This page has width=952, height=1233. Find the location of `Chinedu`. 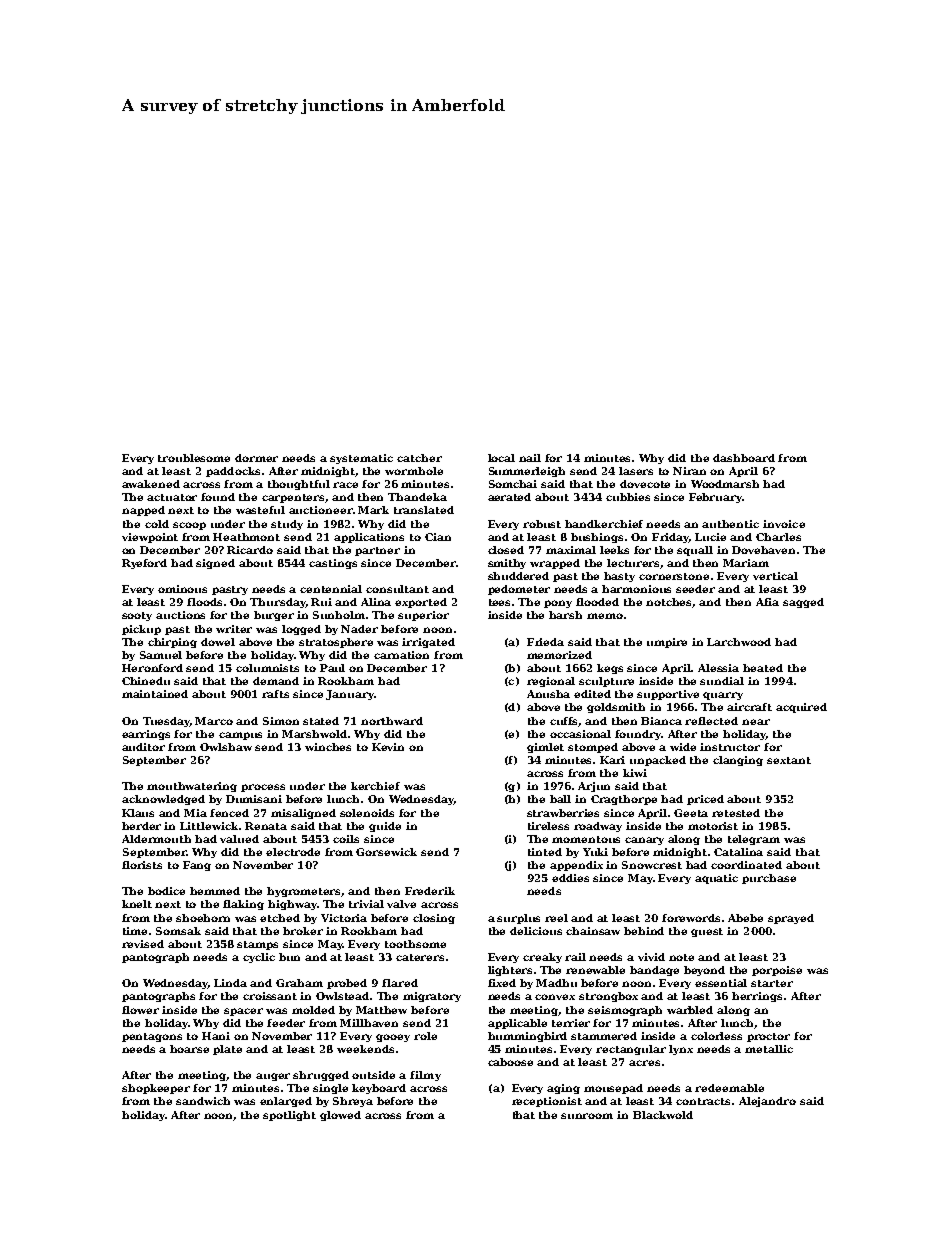

Chinedu is located at coordinates (146, 681).
